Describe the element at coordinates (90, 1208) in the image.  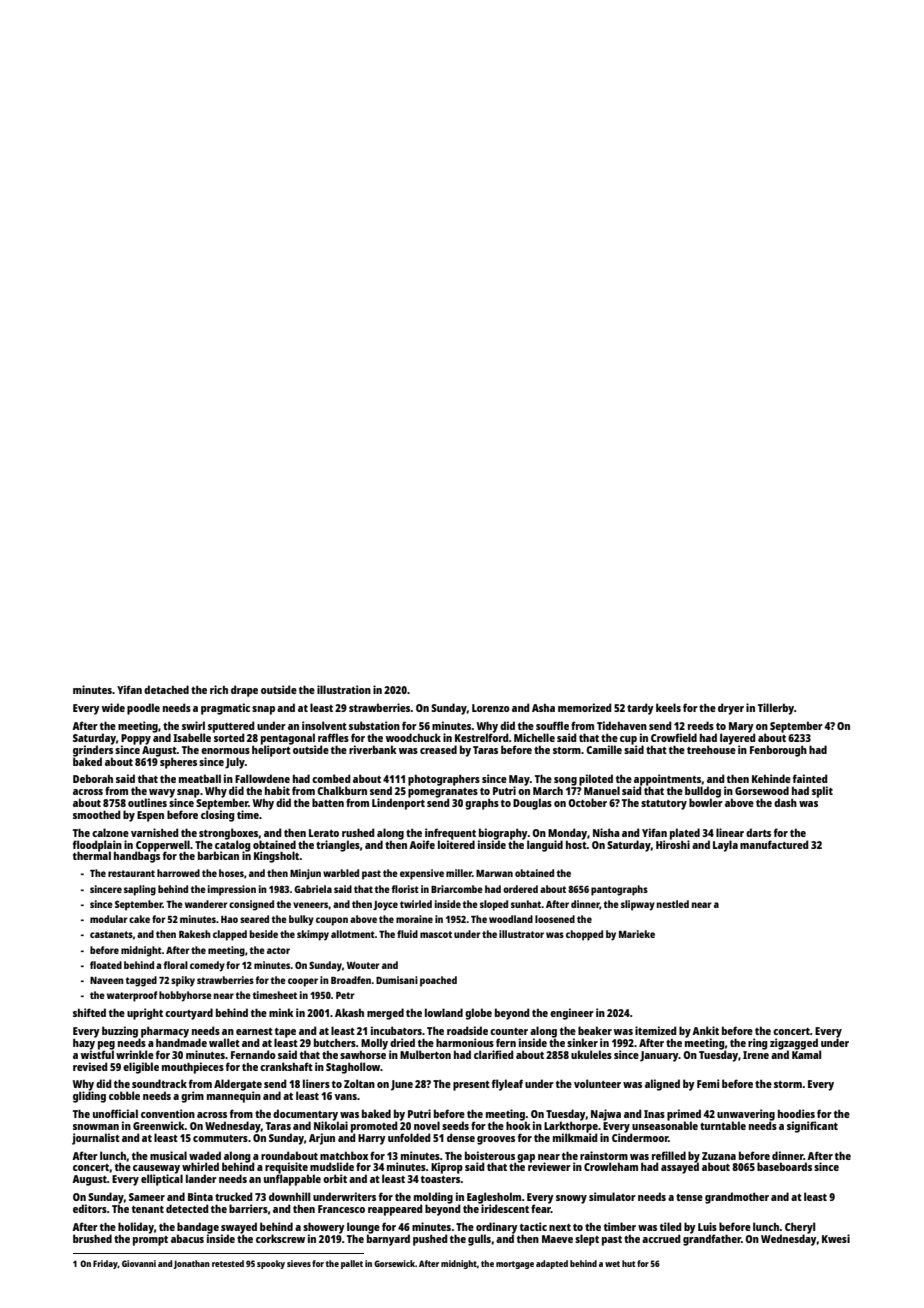
I see `editors` at that location.
